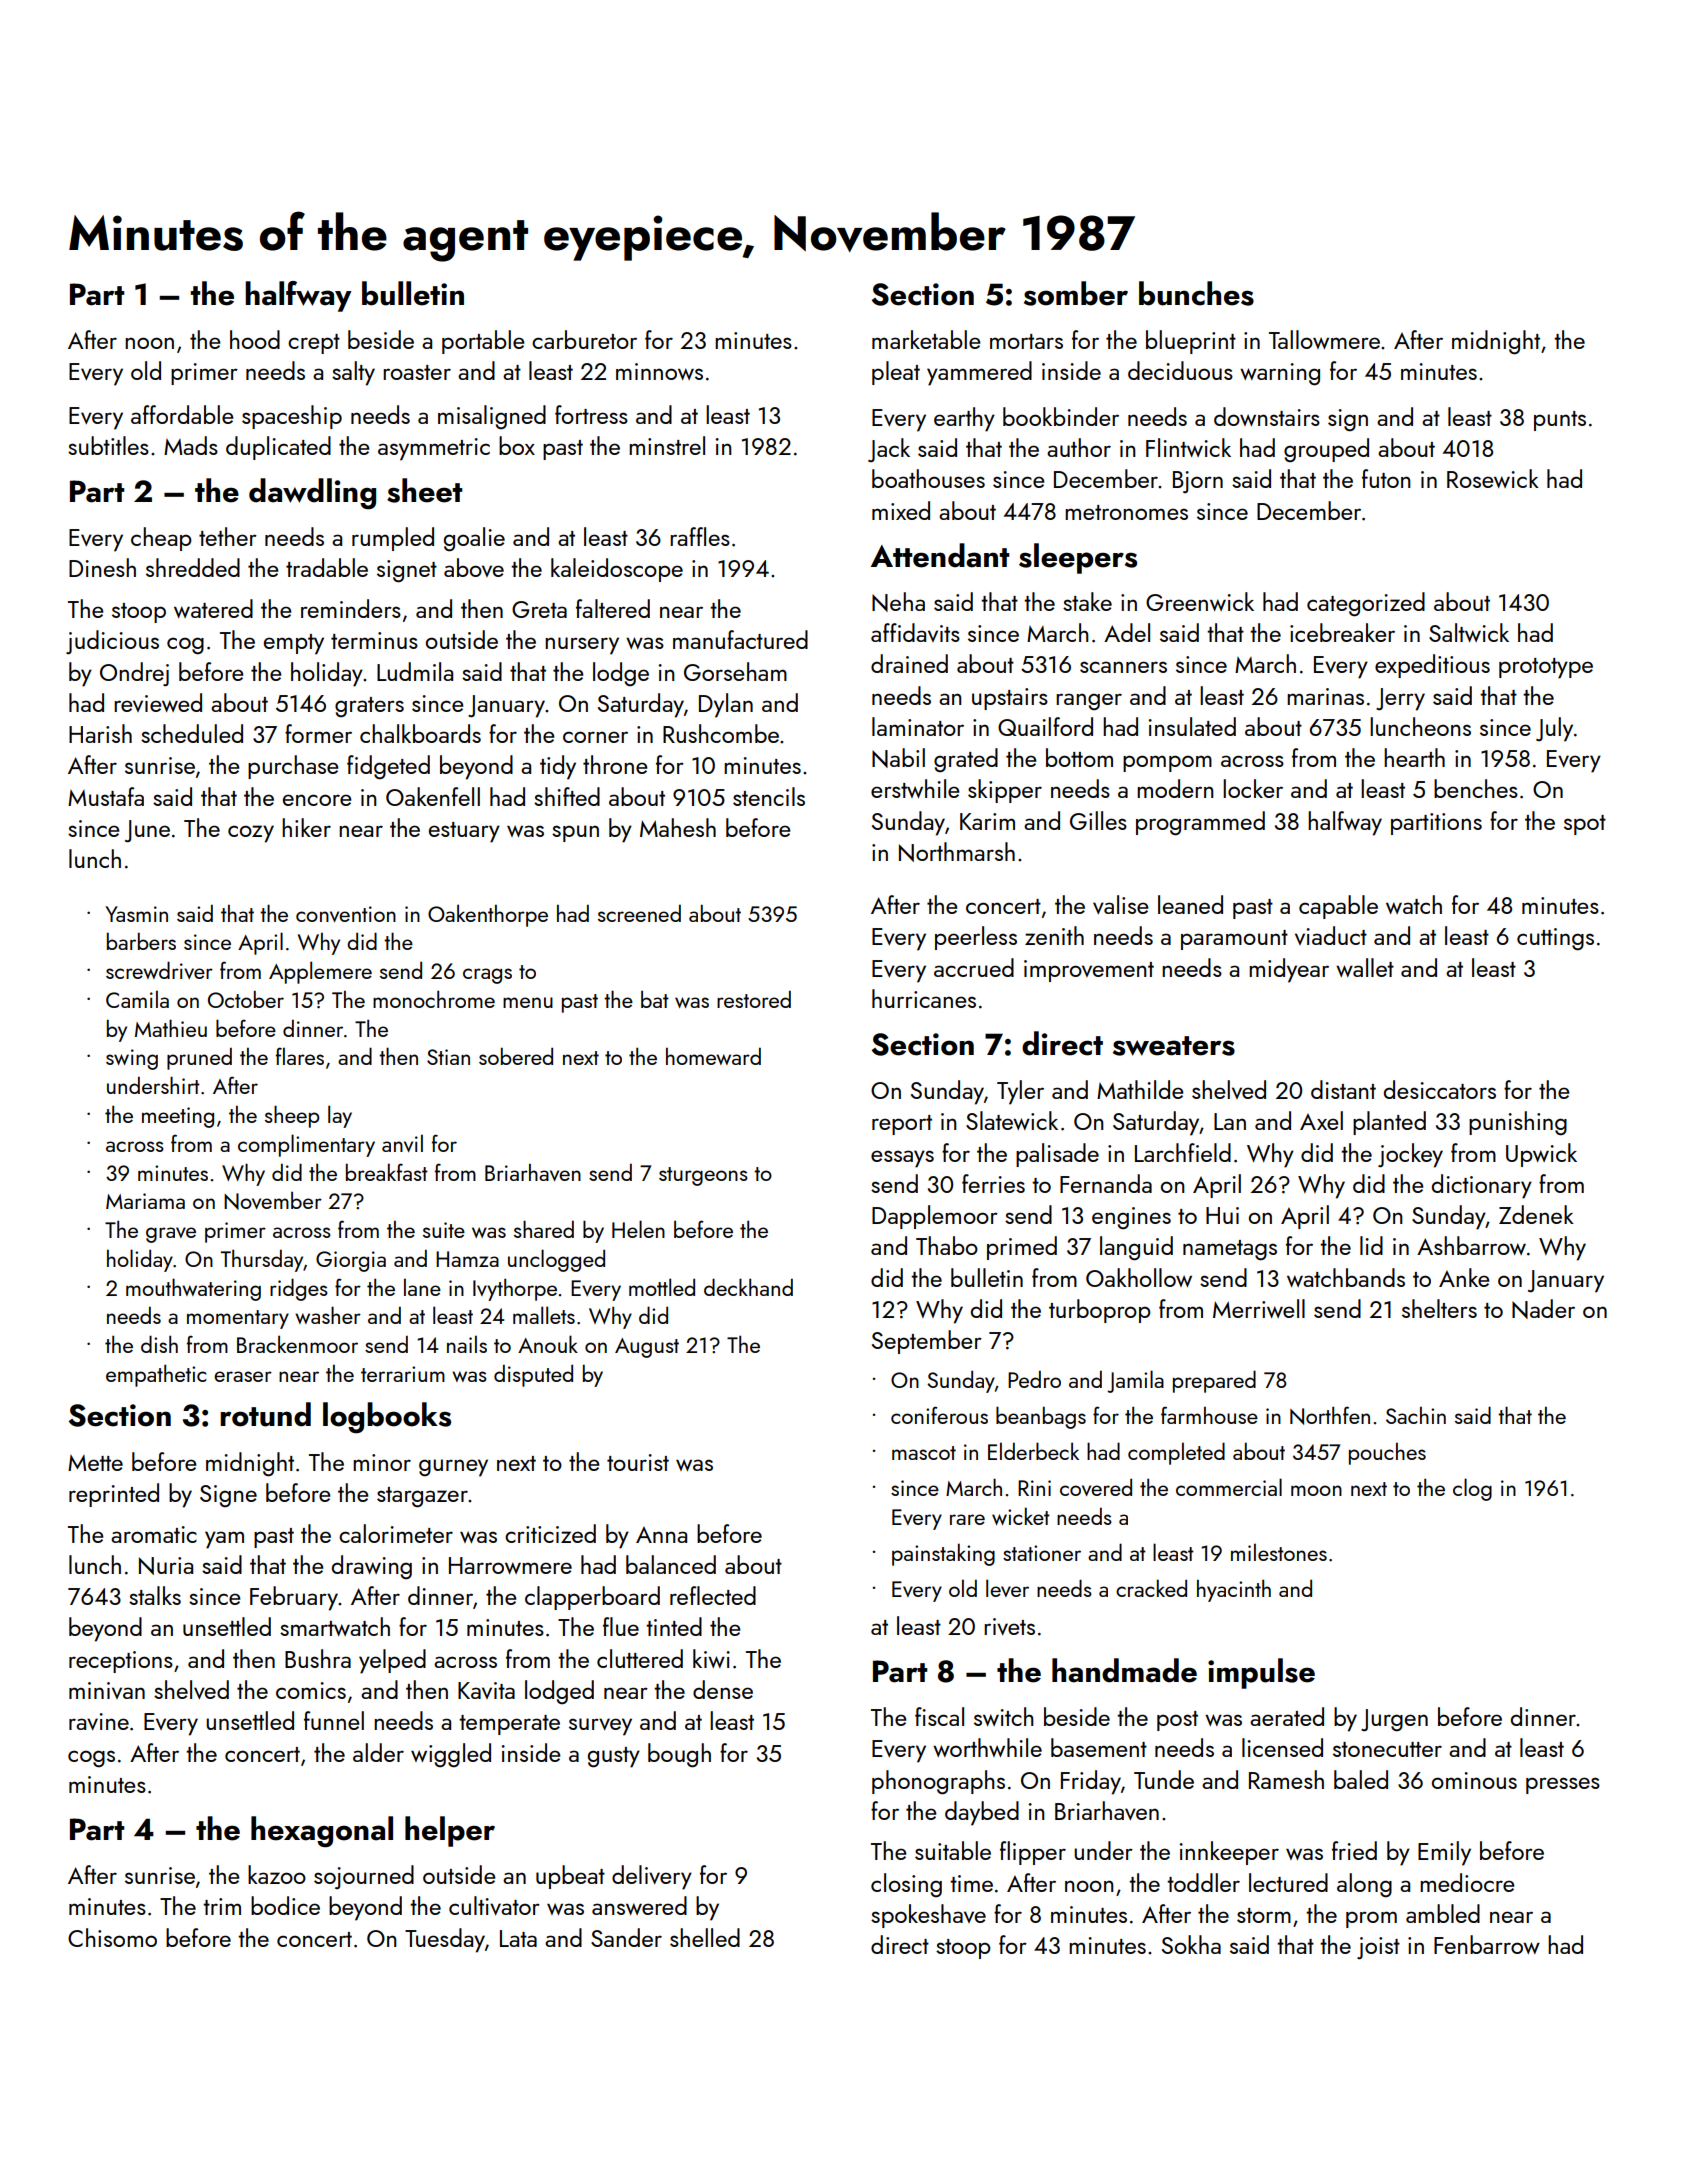  Describe the element at coordinates (1487, 1944) in the page. I see `Fenbarrow` at that location.
